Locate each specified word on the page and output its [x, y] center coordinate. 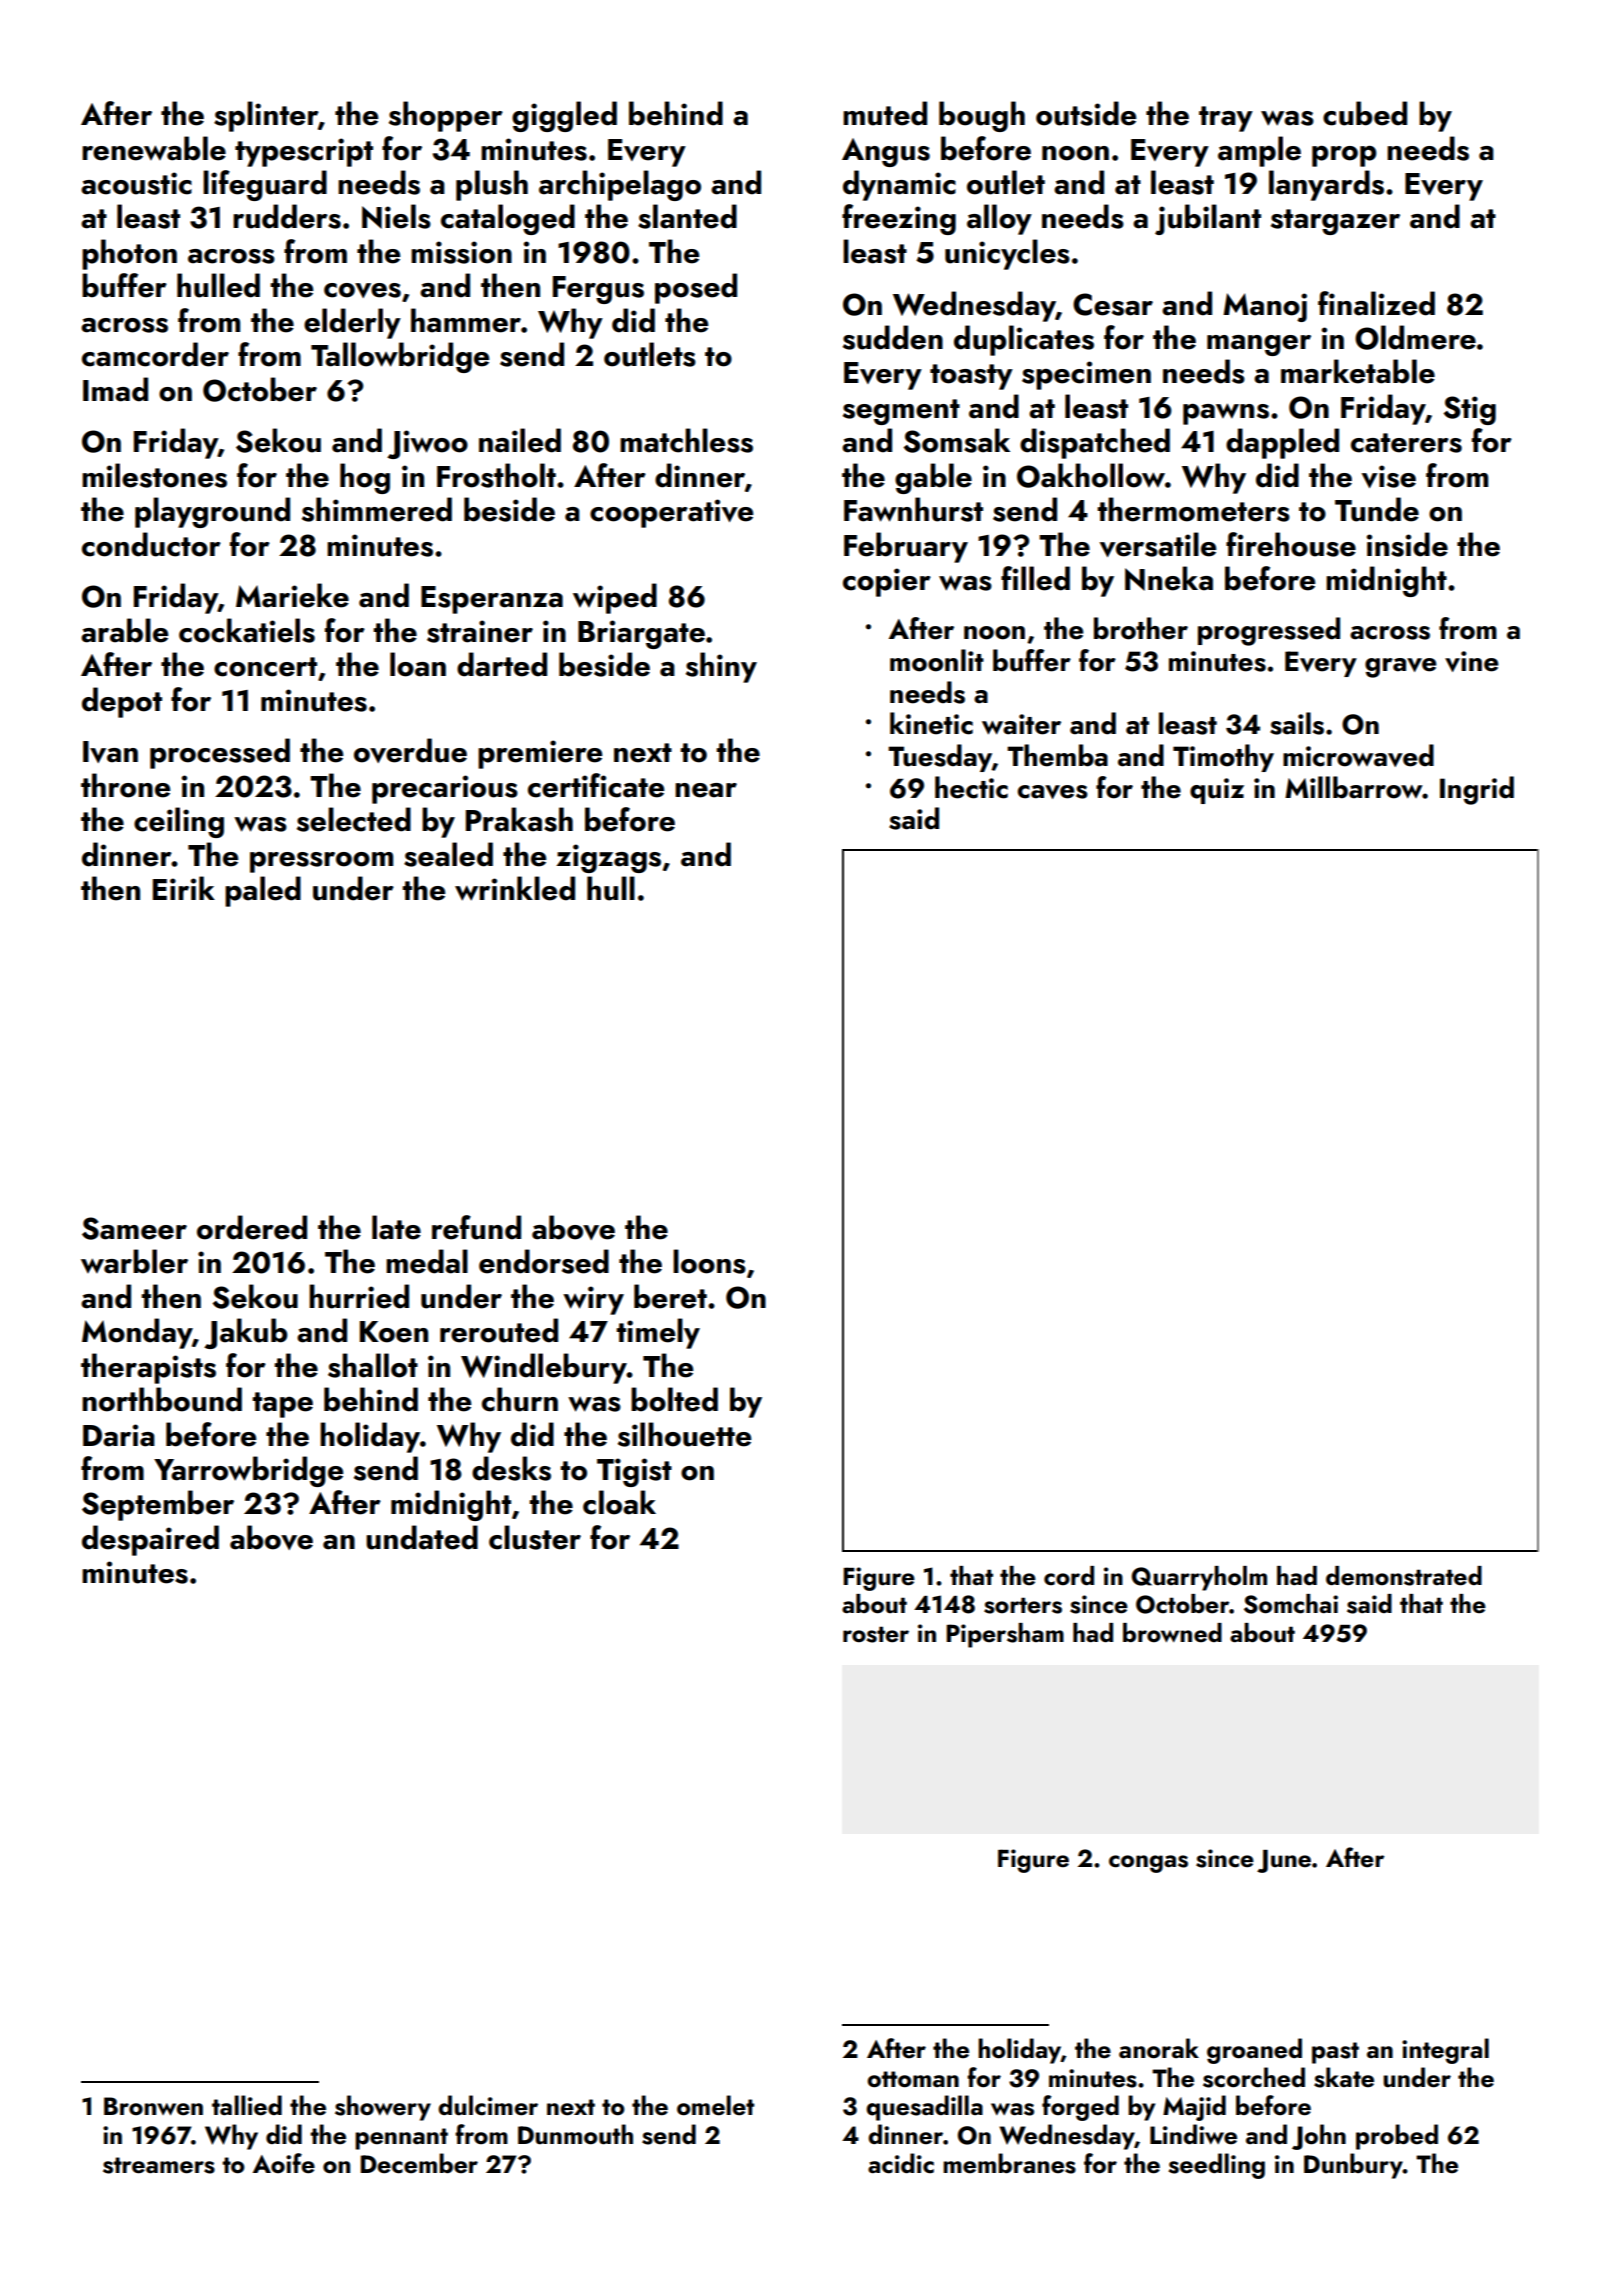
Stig [1470, 410]
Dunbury [1353, 2166]
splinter [266, 116]
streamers [159, 2165]
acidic [901, 2163]
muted [885, 113]
